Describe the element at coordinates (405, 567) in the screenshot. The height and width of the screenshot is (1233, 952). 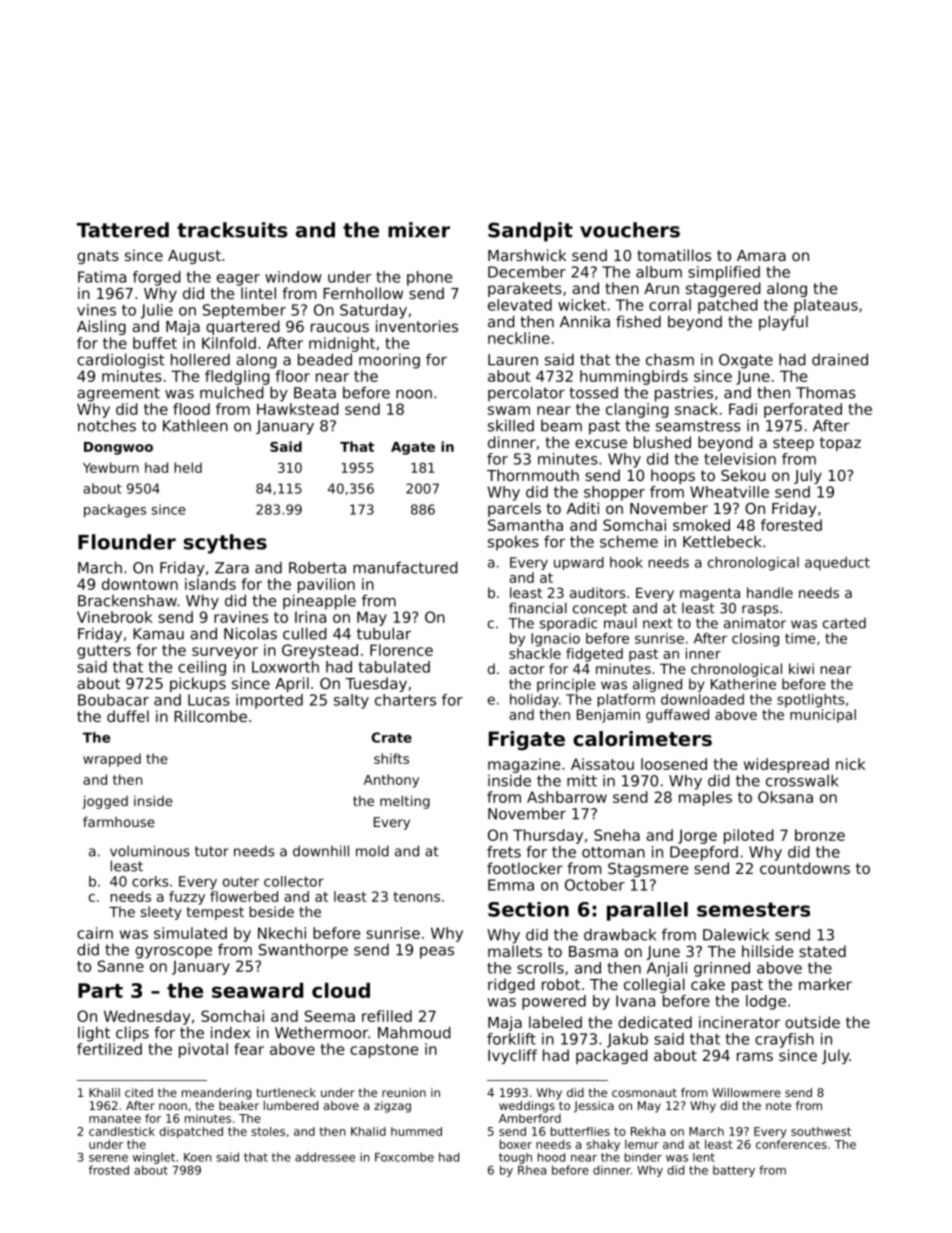
I see `manufactured` at that location.
